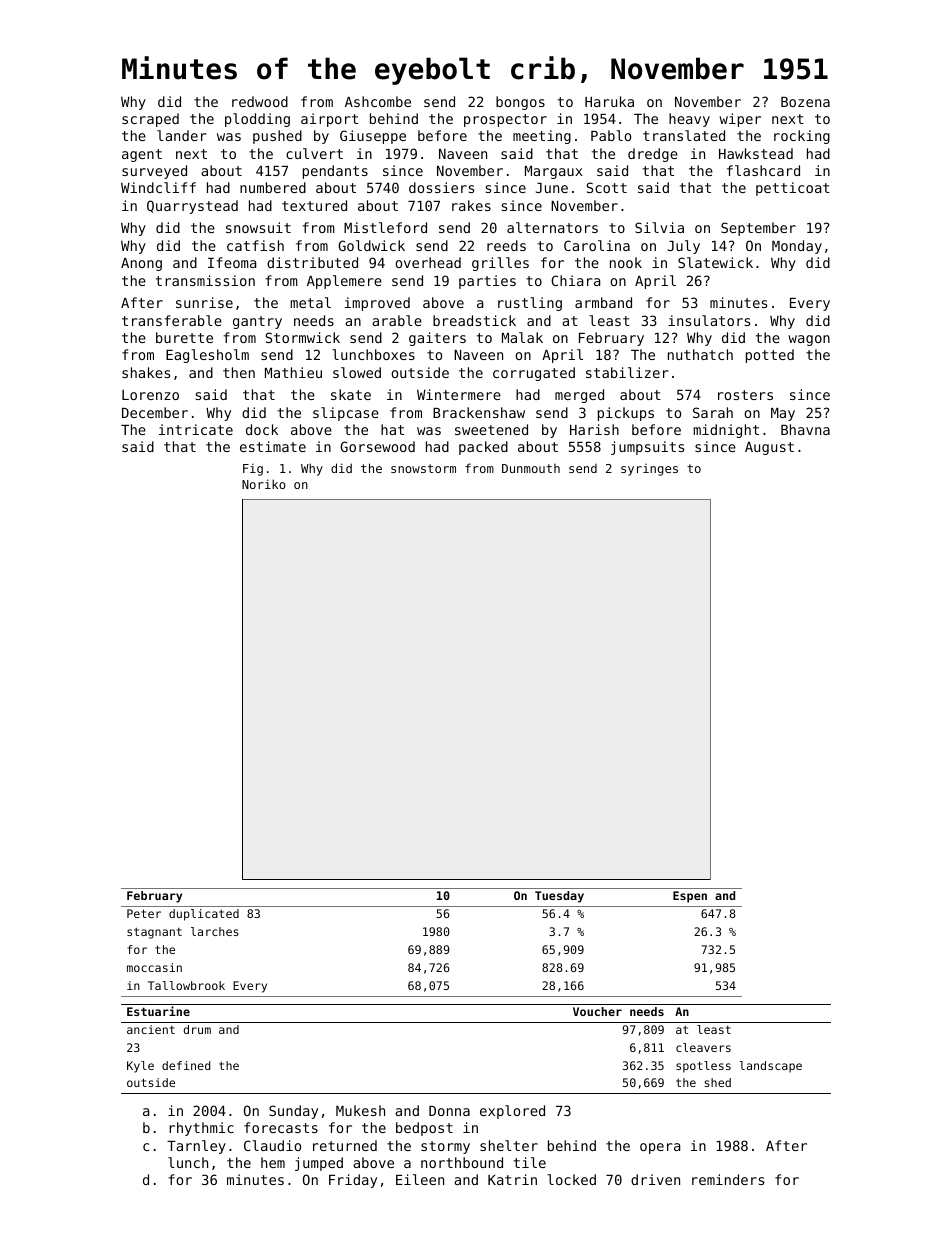  What do you see at coordinates (520, 103) in the screenshot?
I see `bongos` at bounding box center [520, 103].
